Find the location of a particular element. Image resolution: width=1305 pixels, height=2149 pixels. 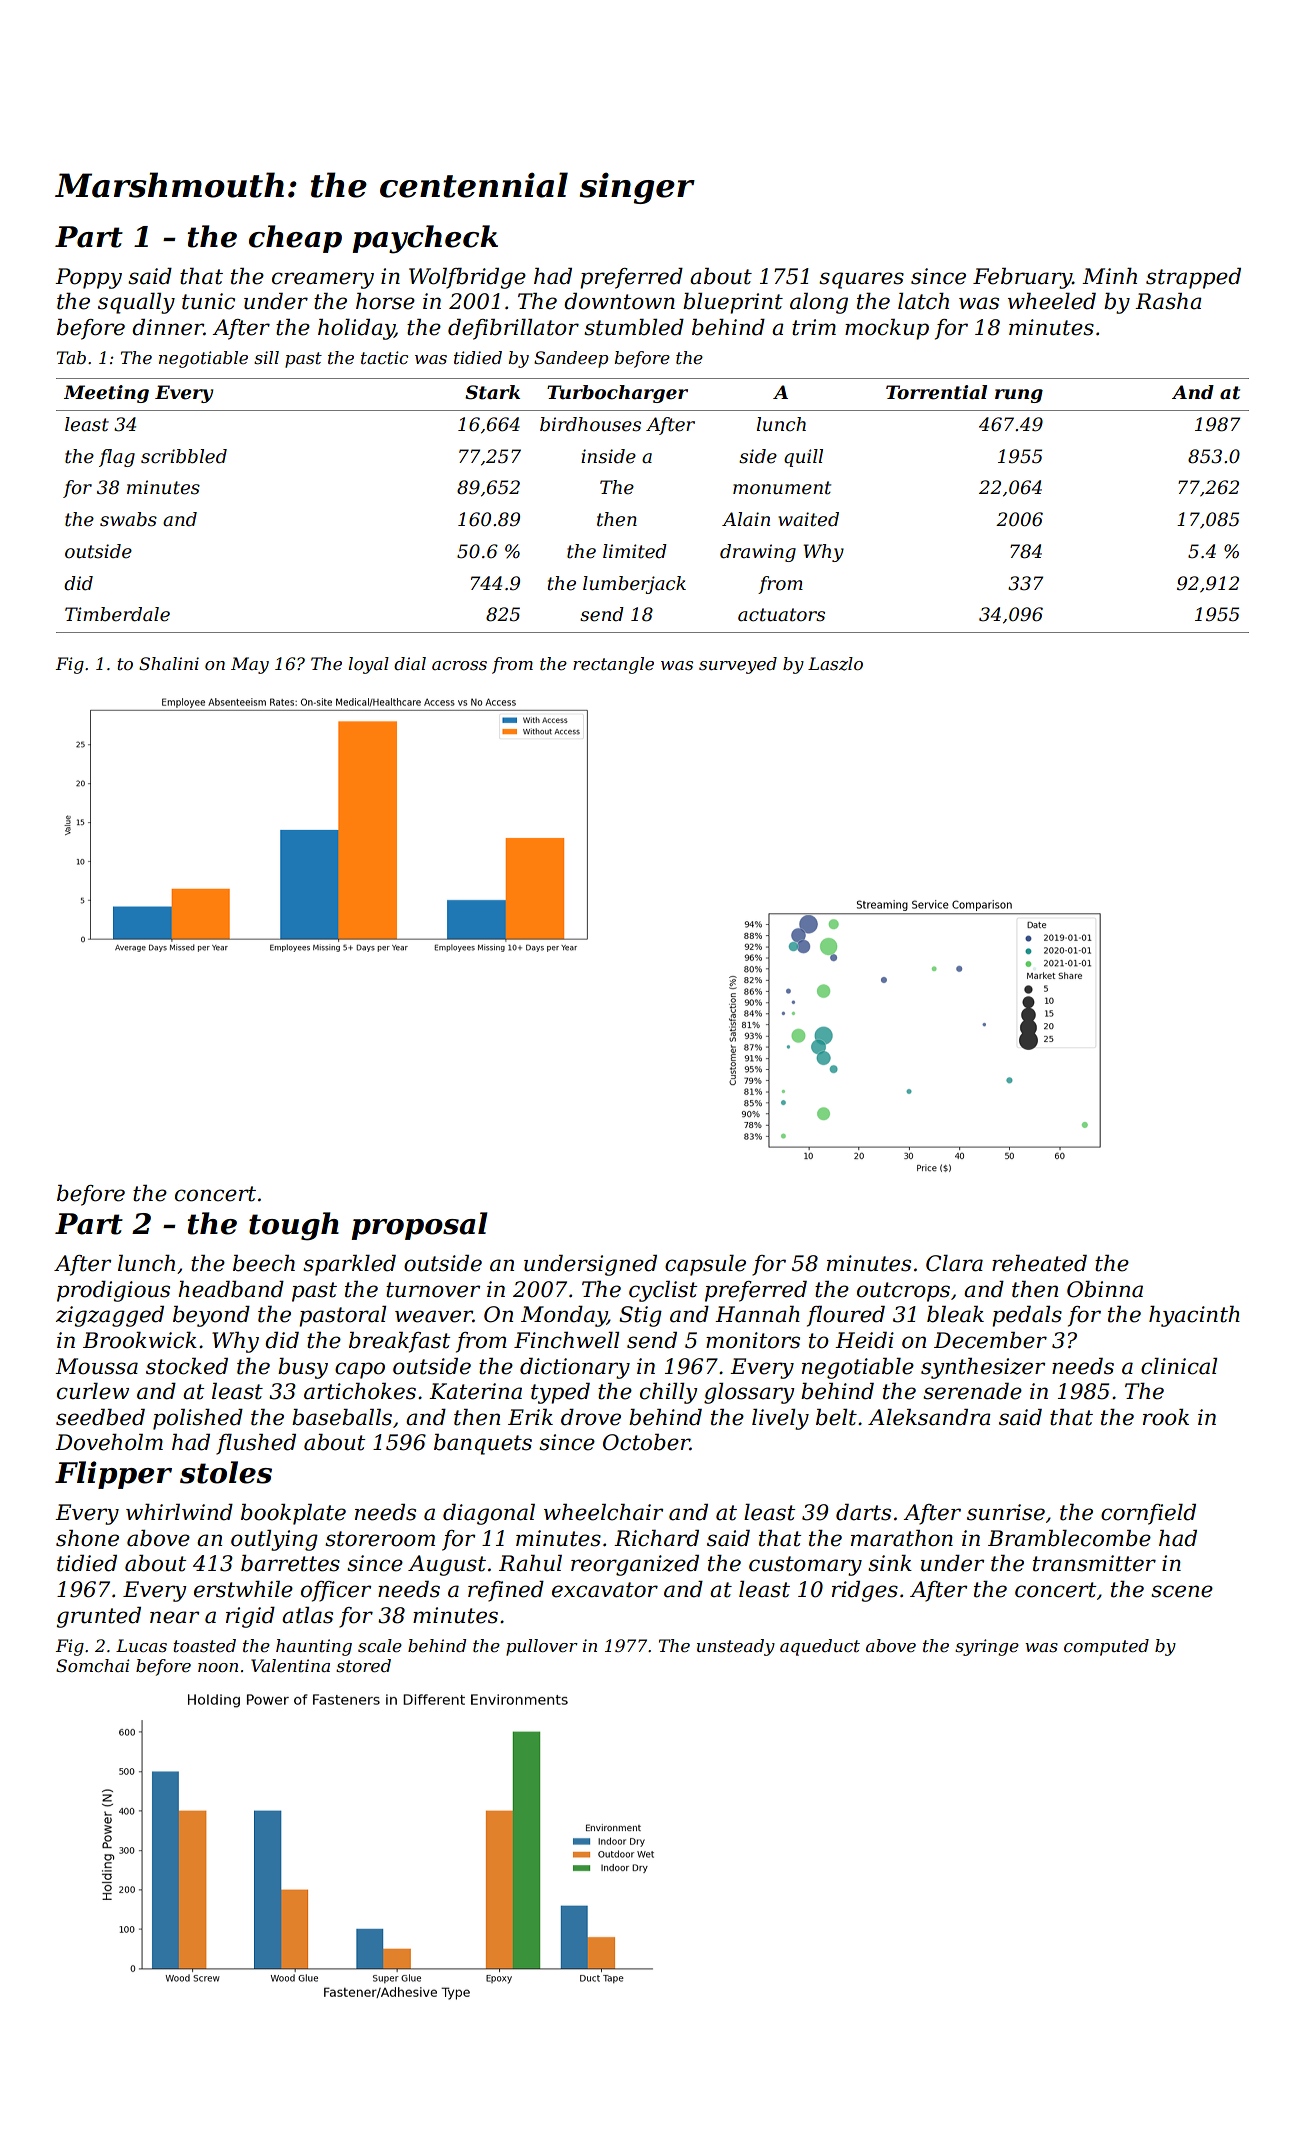

dictionary is located at coordinates (575, 1368).
